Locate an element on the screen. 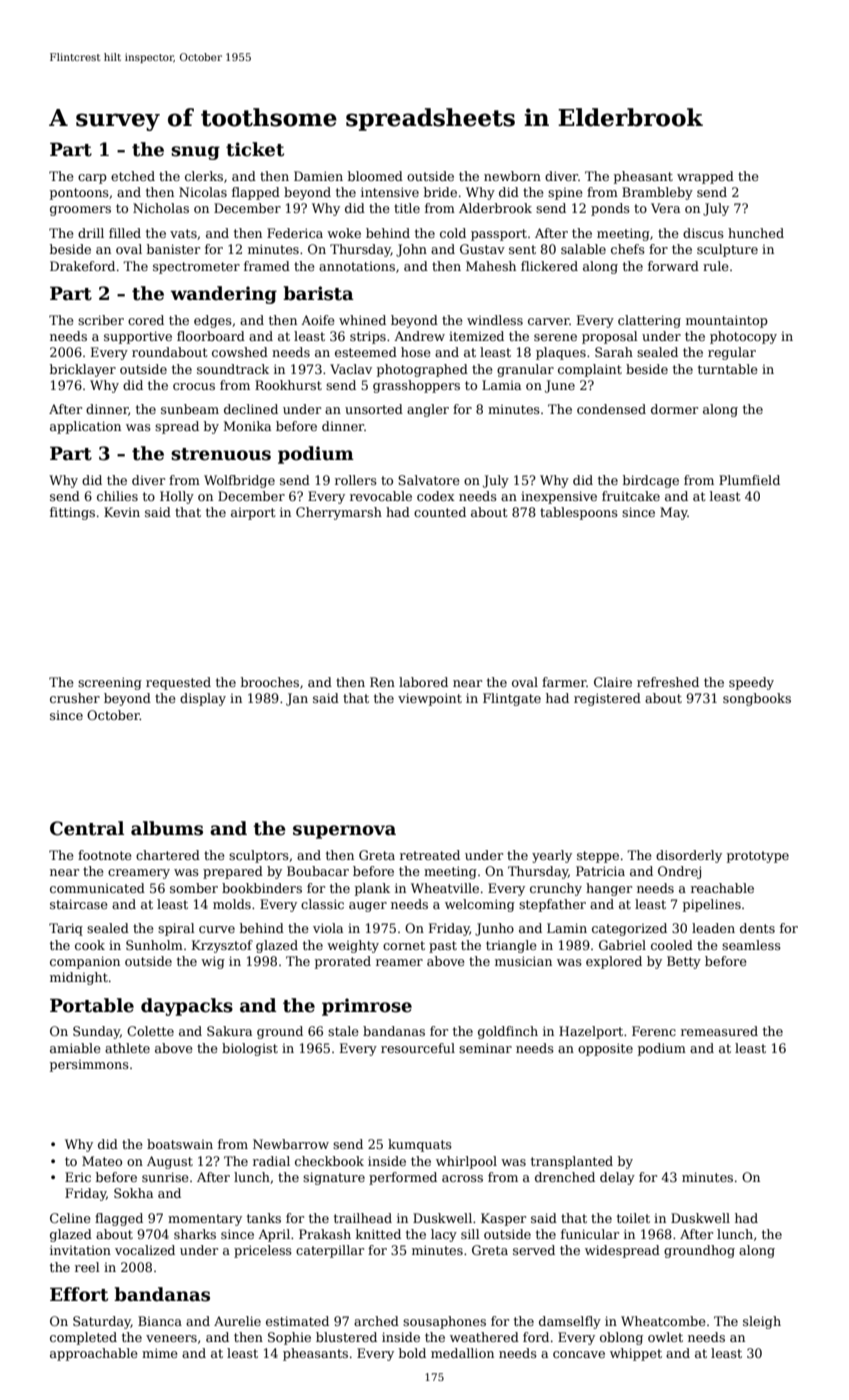 This screenshot has height=1400, width=849. framed is located at coordinates (267, 266).
